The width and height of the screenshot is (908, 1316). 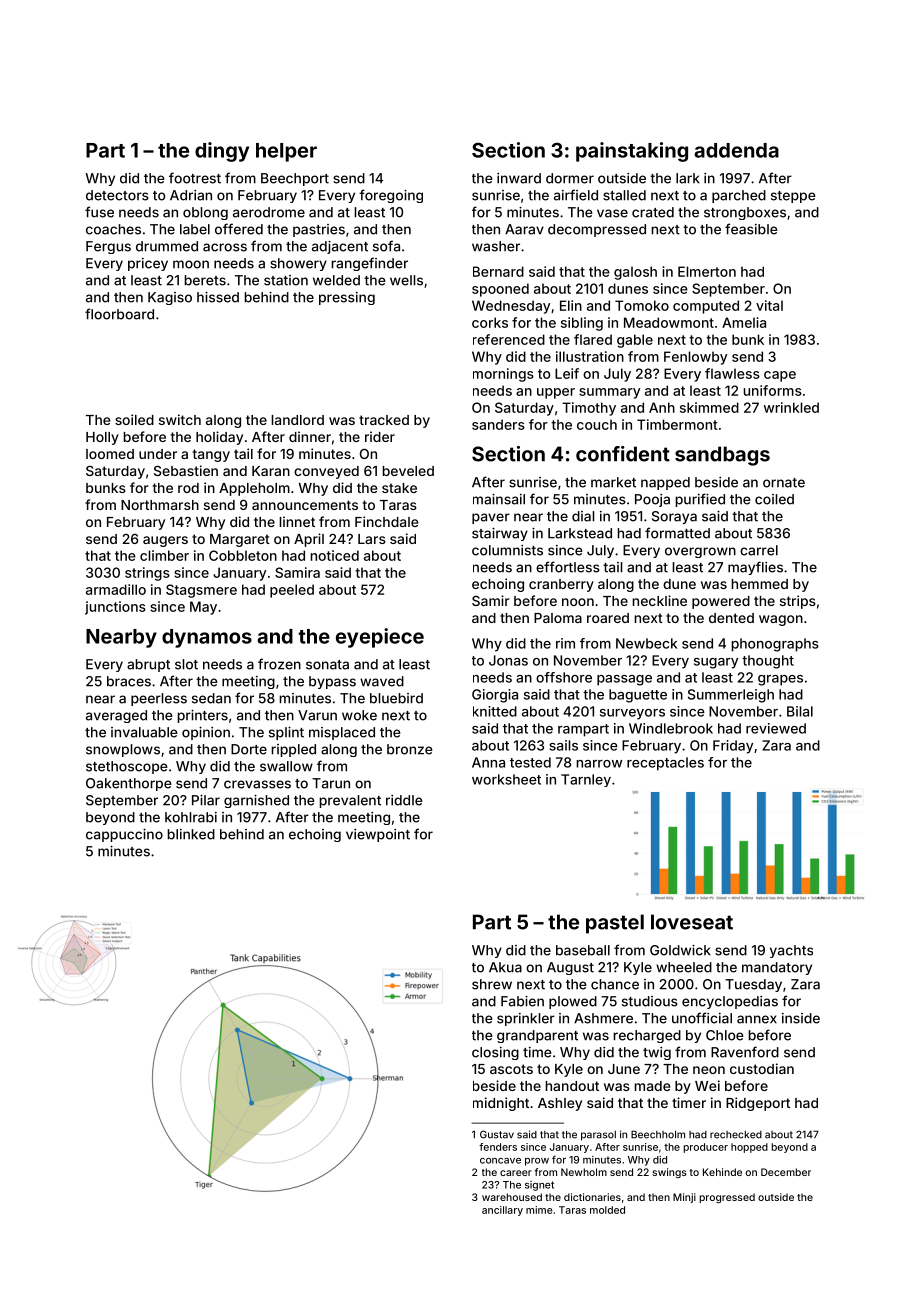 What do you see at coordinates (502, 1211) in the screenshot?
I see `ancillary` at bounding box center [502, 1211].
